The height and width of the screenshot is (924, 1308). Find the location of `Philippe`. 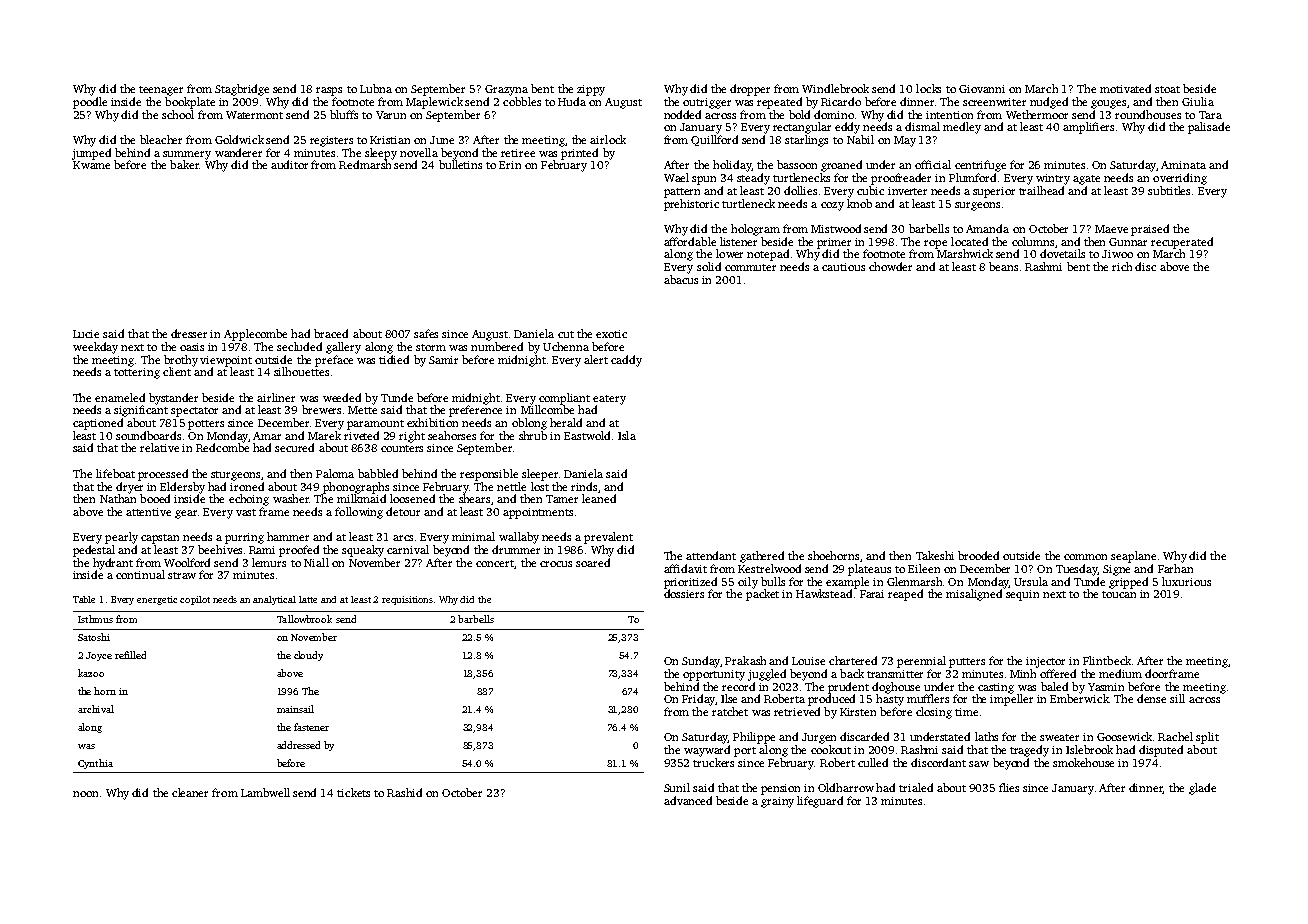

Philippe is located at coordinates (754, 738).
